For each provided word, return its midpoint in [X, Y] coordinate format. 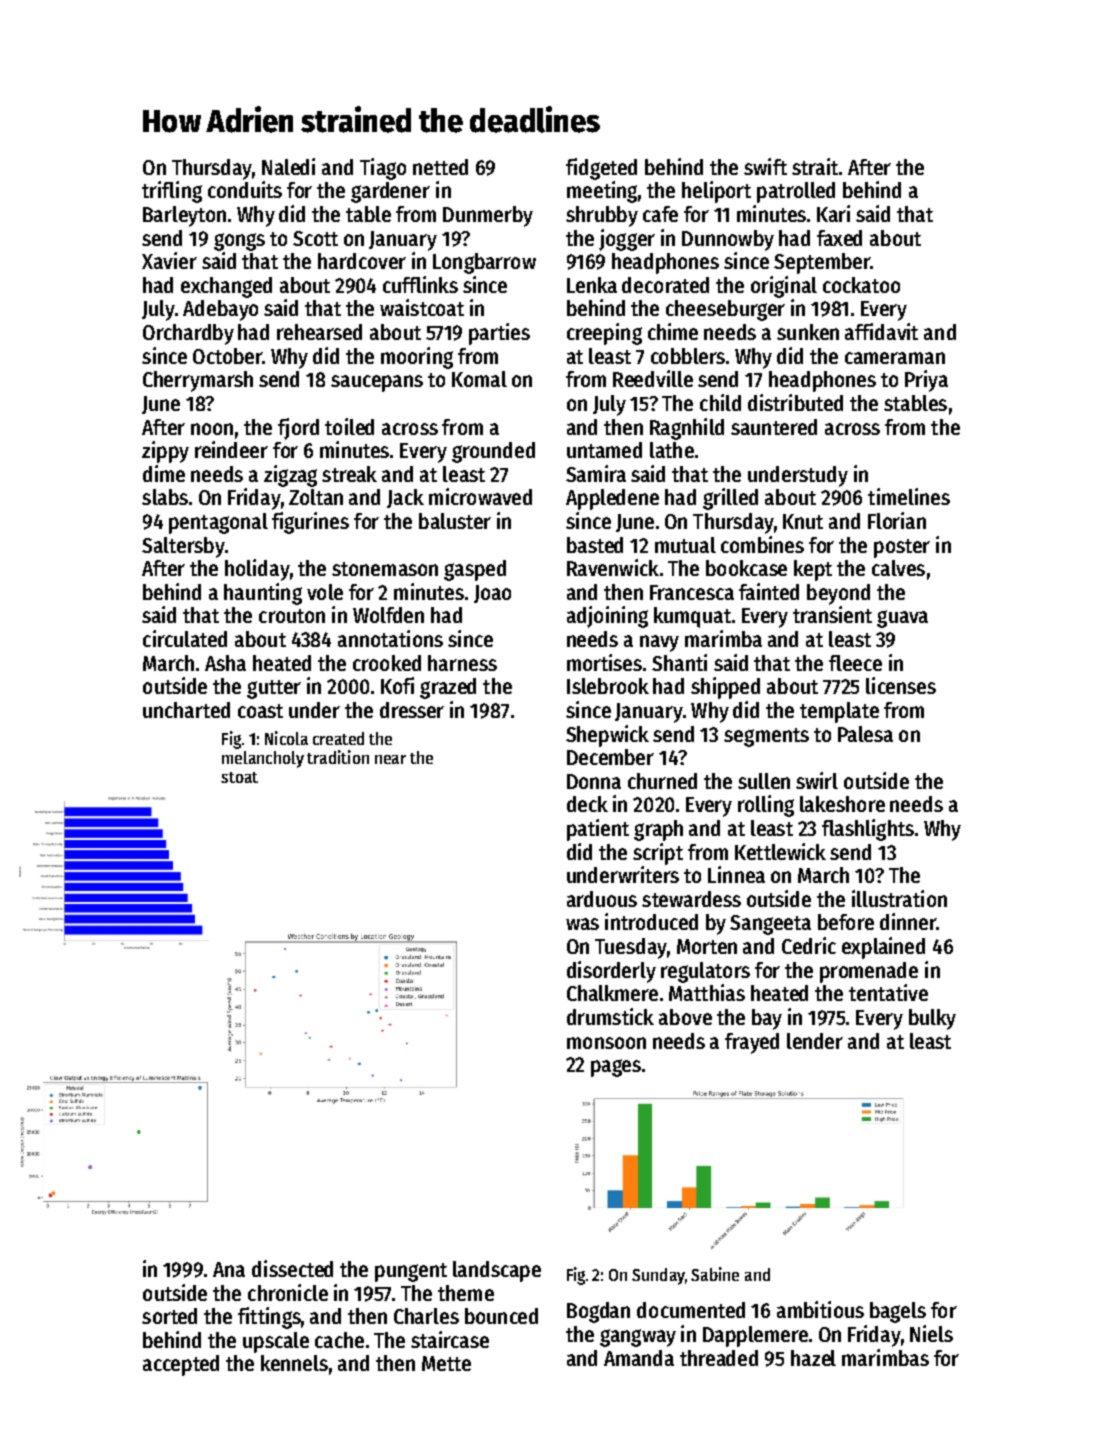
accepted [181, 1365]
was [582, 924]
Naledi [288, 166]
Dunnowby [728, 240]
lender [815, 1041]
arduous [602, 899]
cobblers [688, 356]
